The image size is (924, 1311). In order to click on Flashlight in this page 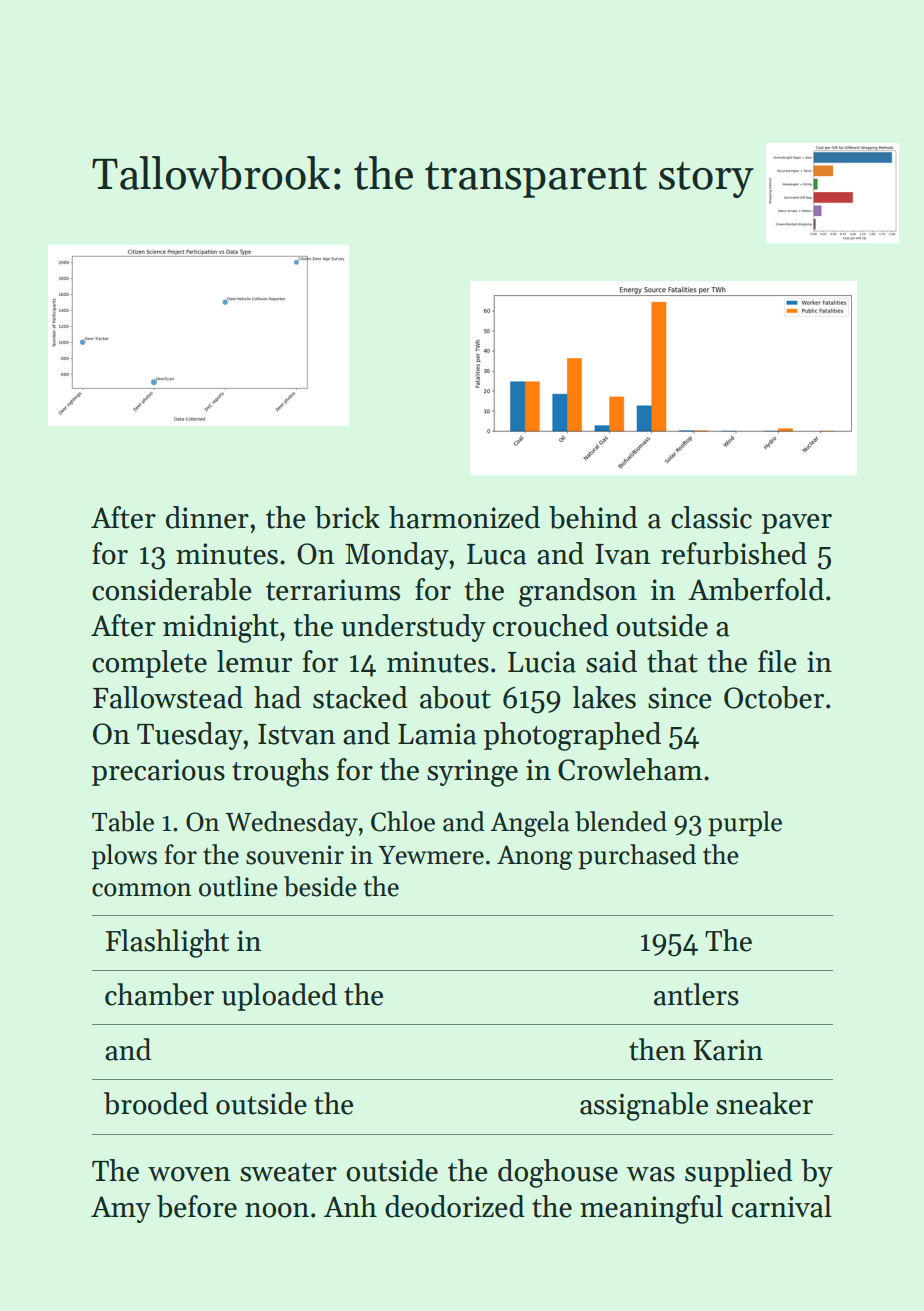, I will do `click(167, 943)`.
